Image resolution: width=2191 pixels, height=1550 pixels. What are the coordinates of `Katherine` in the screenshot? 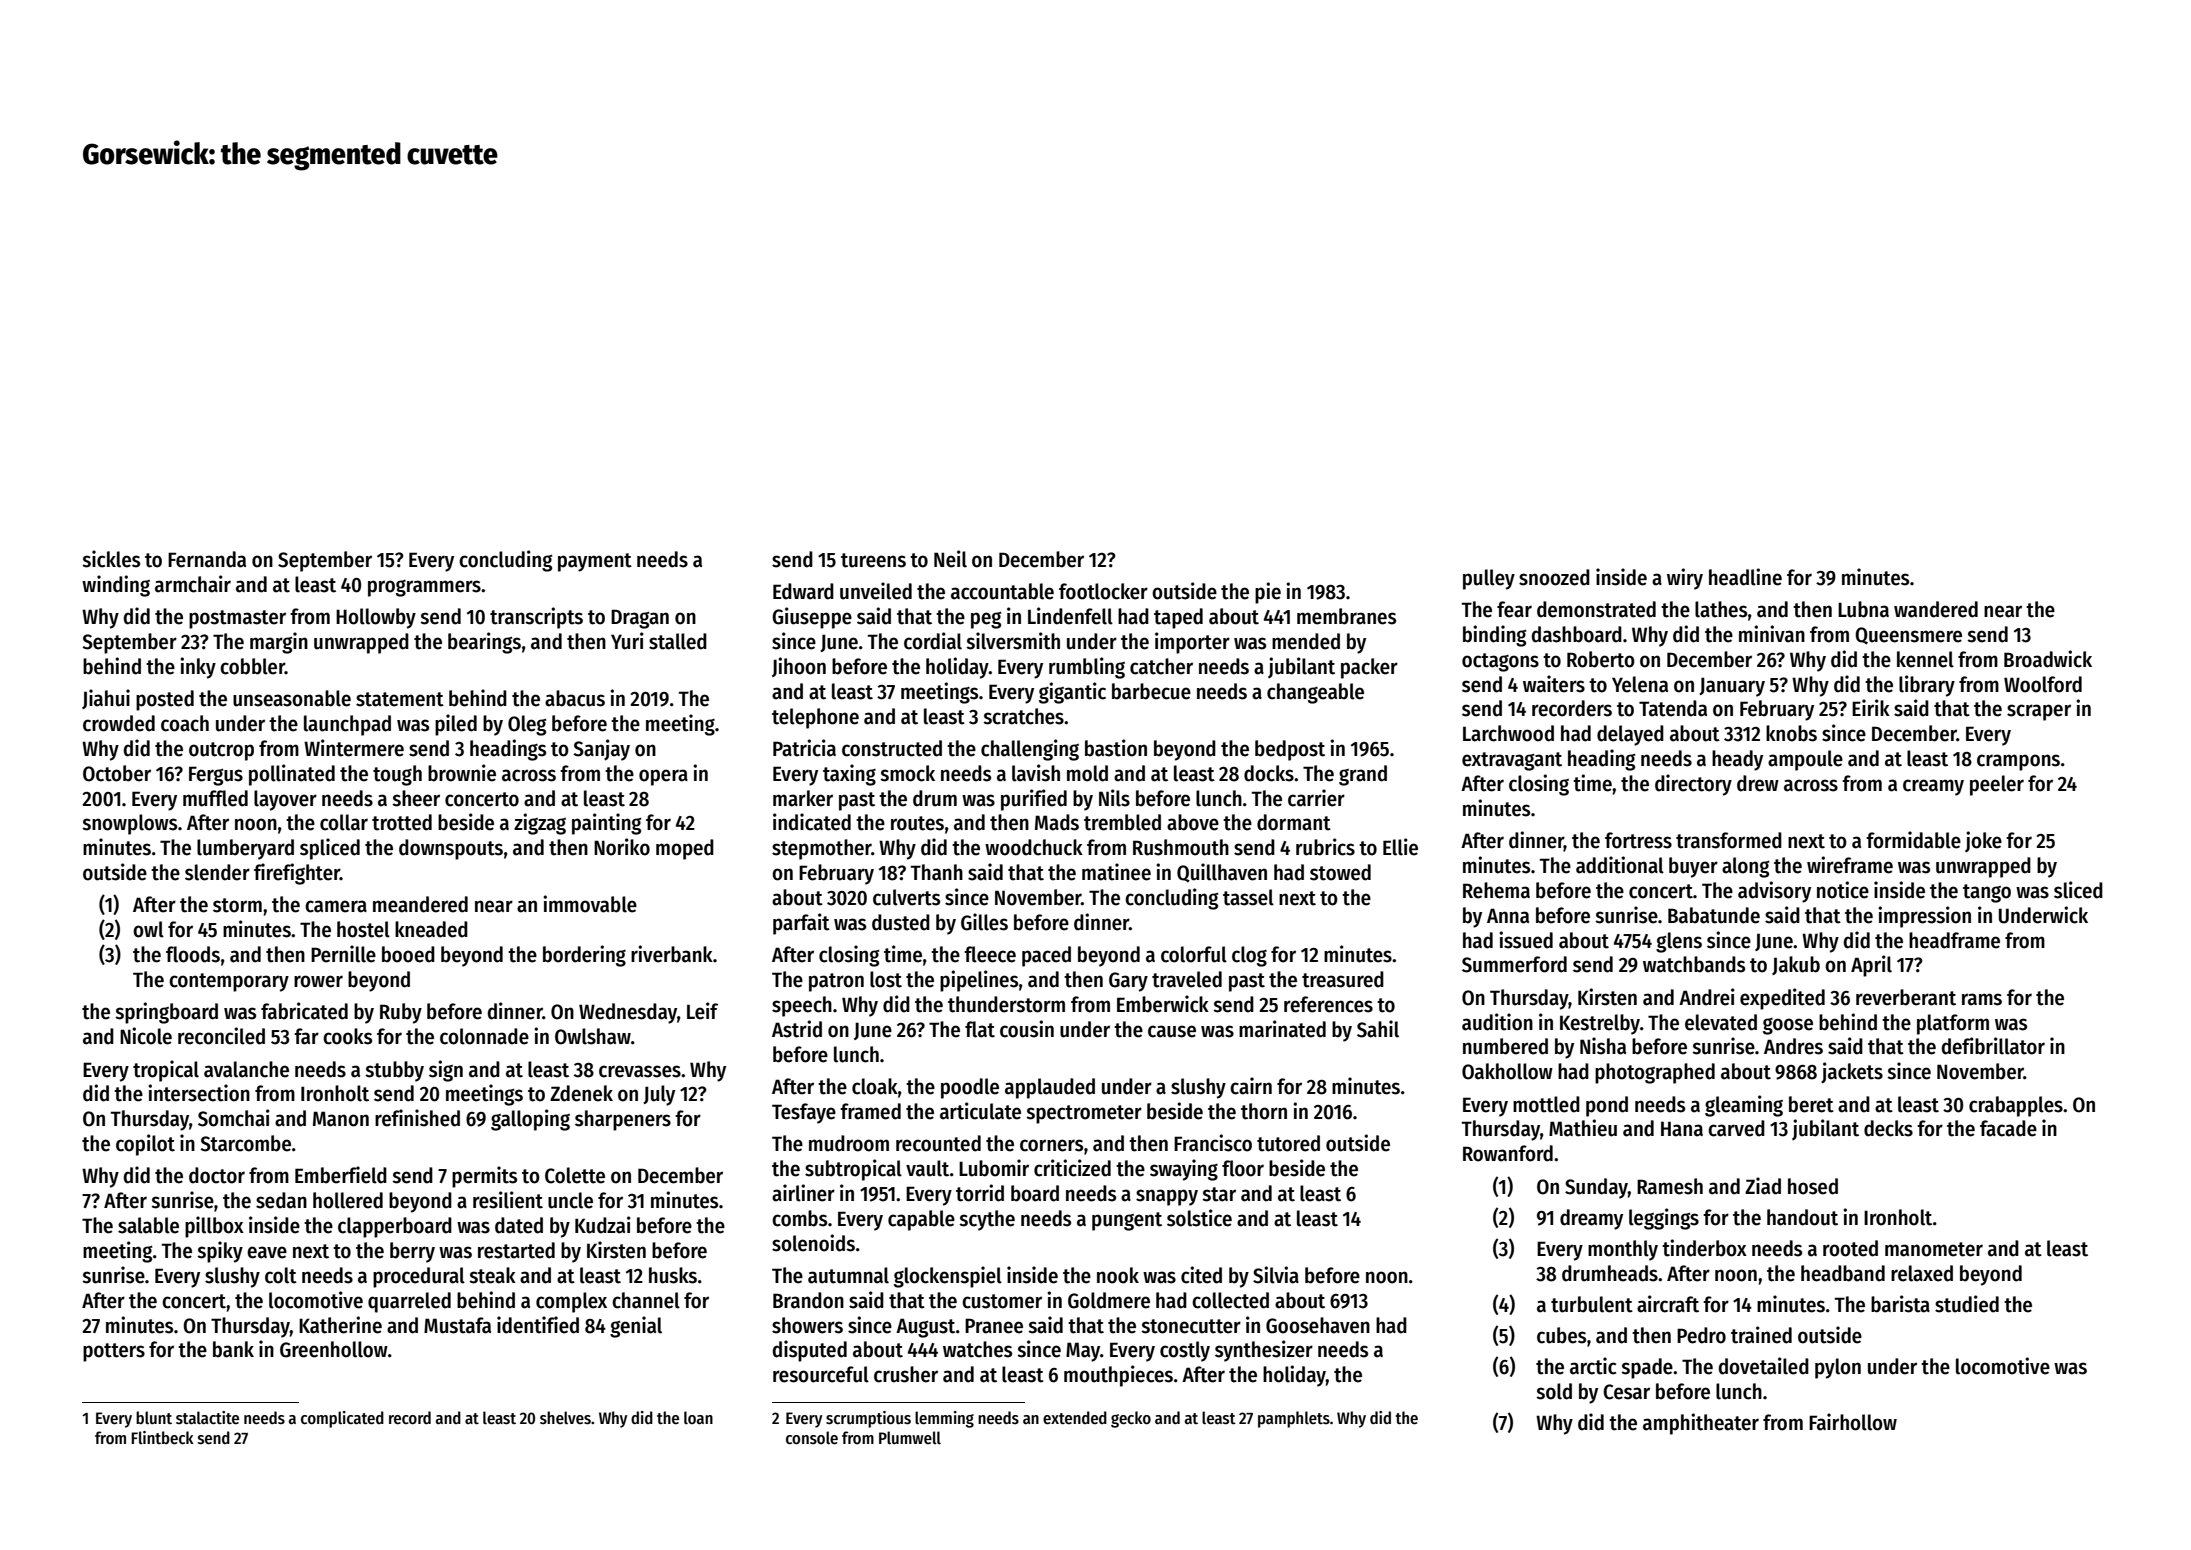 It's located at (340, 1325).
